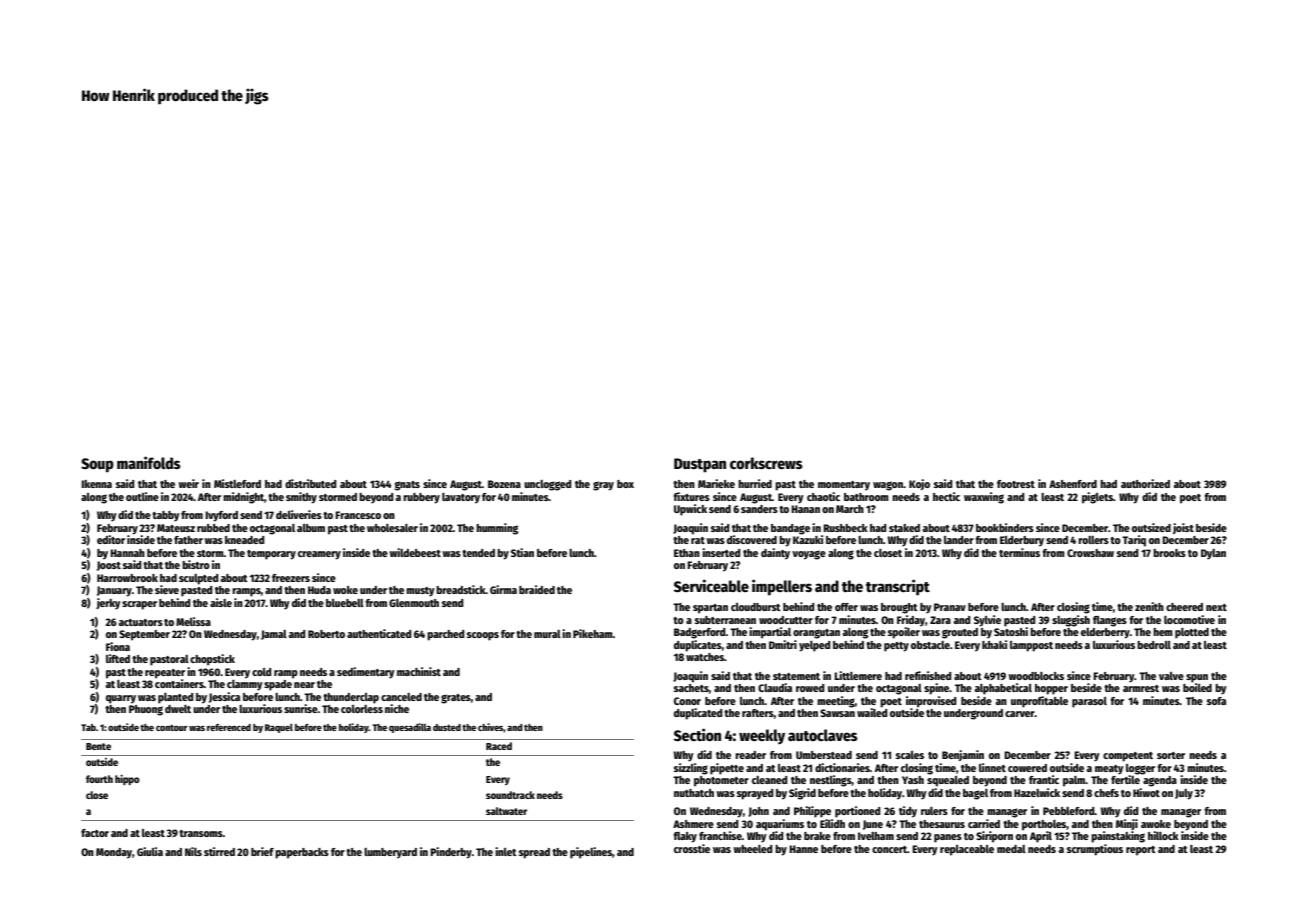 The image size is (1308, 924). What do you see at coordinates (698, 714) in the image?
I see `duplicated` at bounding box center [698, 714].
